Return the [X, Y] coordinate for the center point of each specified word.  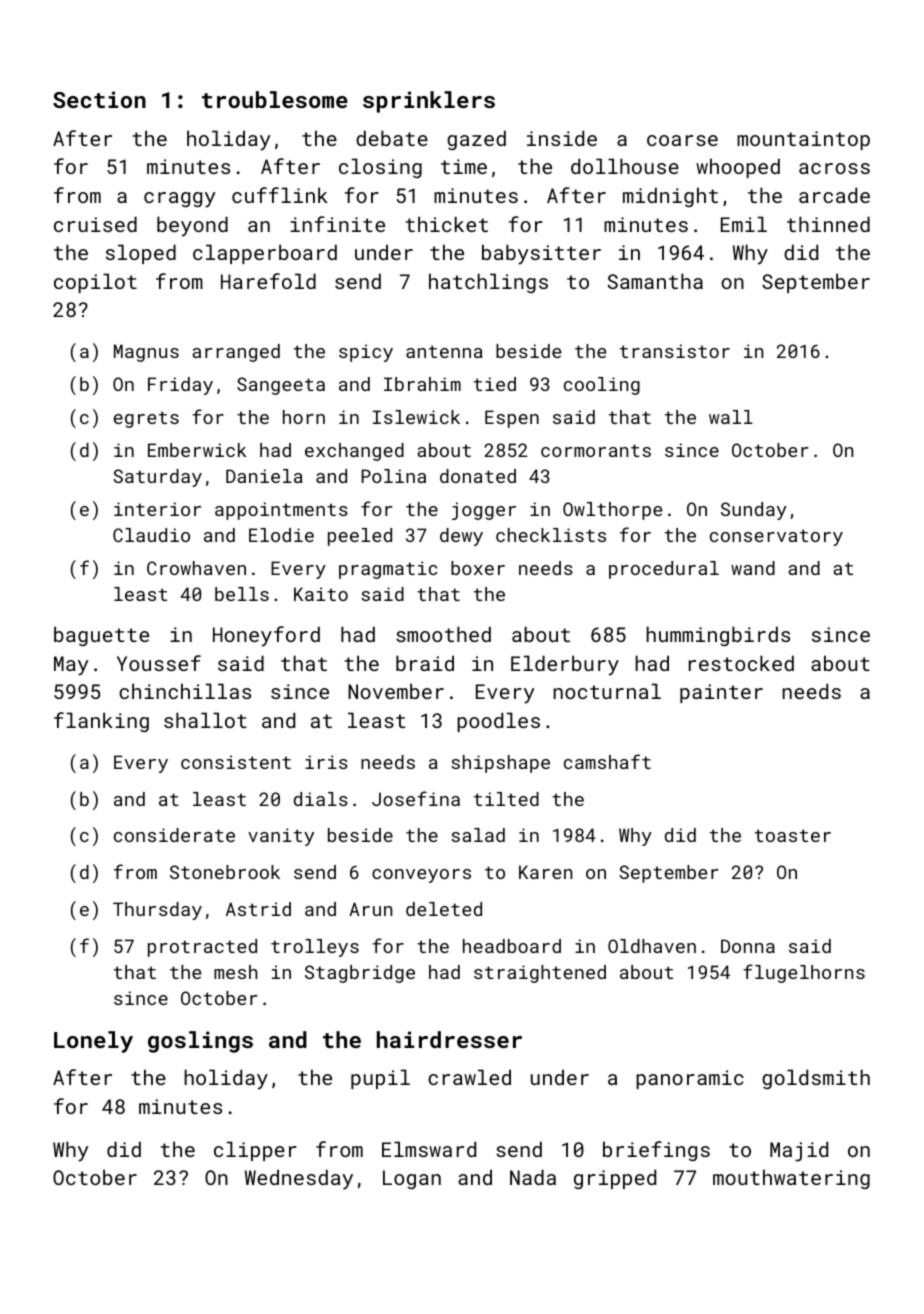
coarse [682, 140]
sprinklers [429, 102]
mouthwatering [791, 1179]
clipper [255, 1151]
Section [99, 99]
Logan [412, 1179]
